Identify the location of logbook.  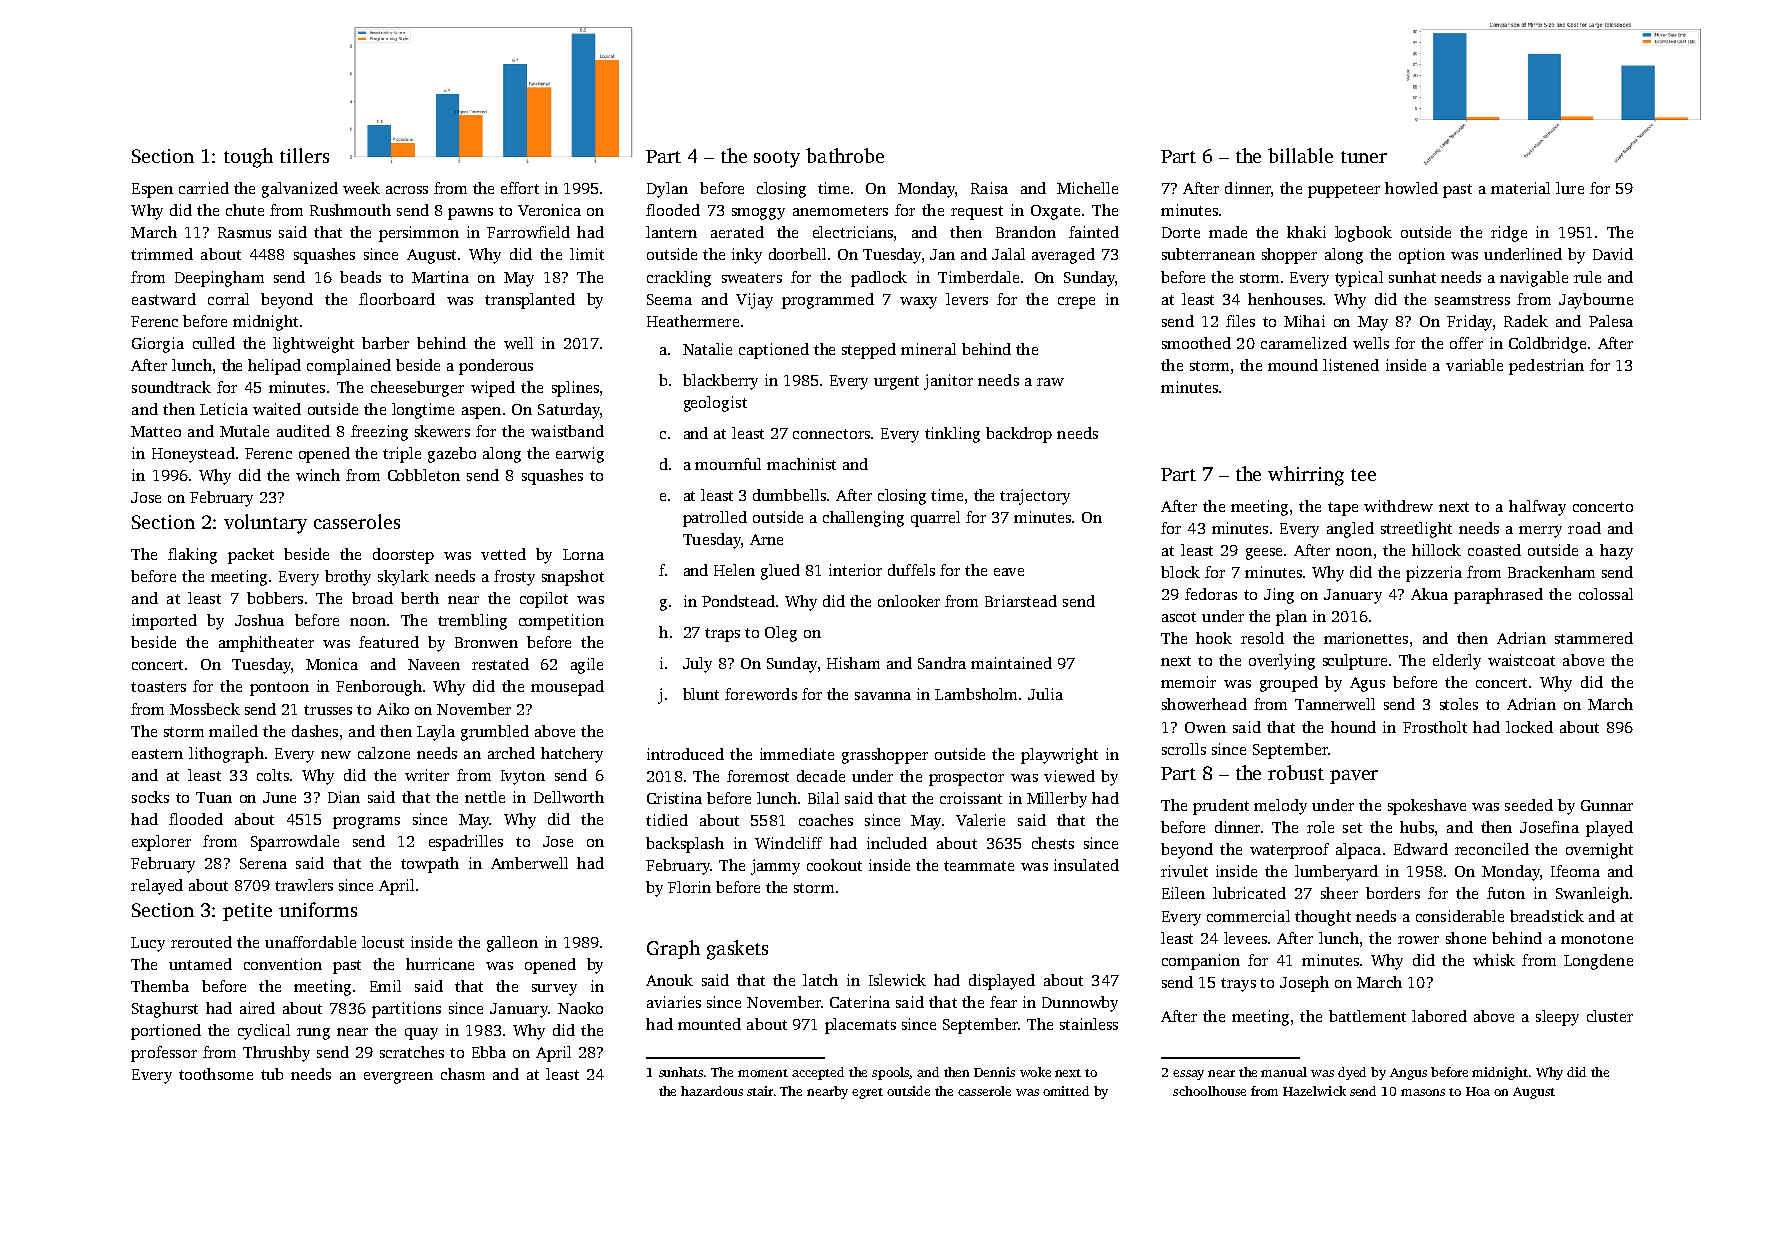
(1363, 234).
